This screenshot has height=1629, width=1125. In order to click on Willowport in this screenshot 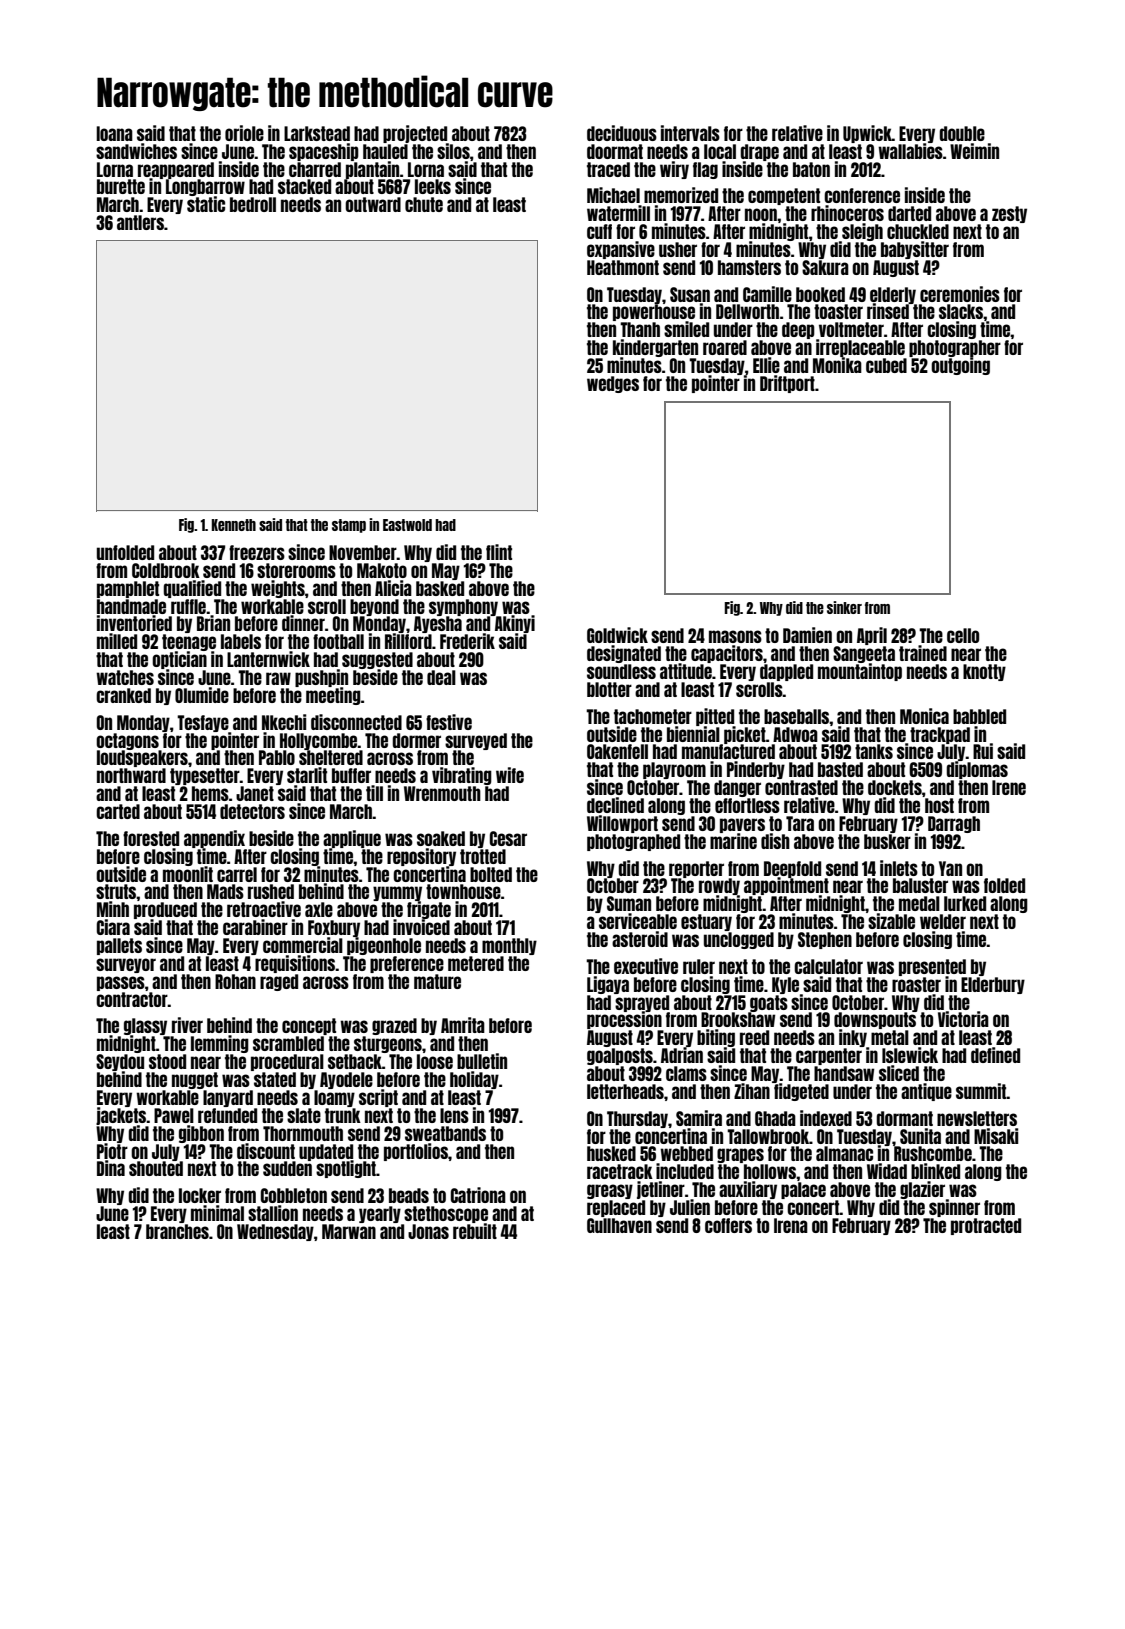, I will do `click(622, 824)`.
